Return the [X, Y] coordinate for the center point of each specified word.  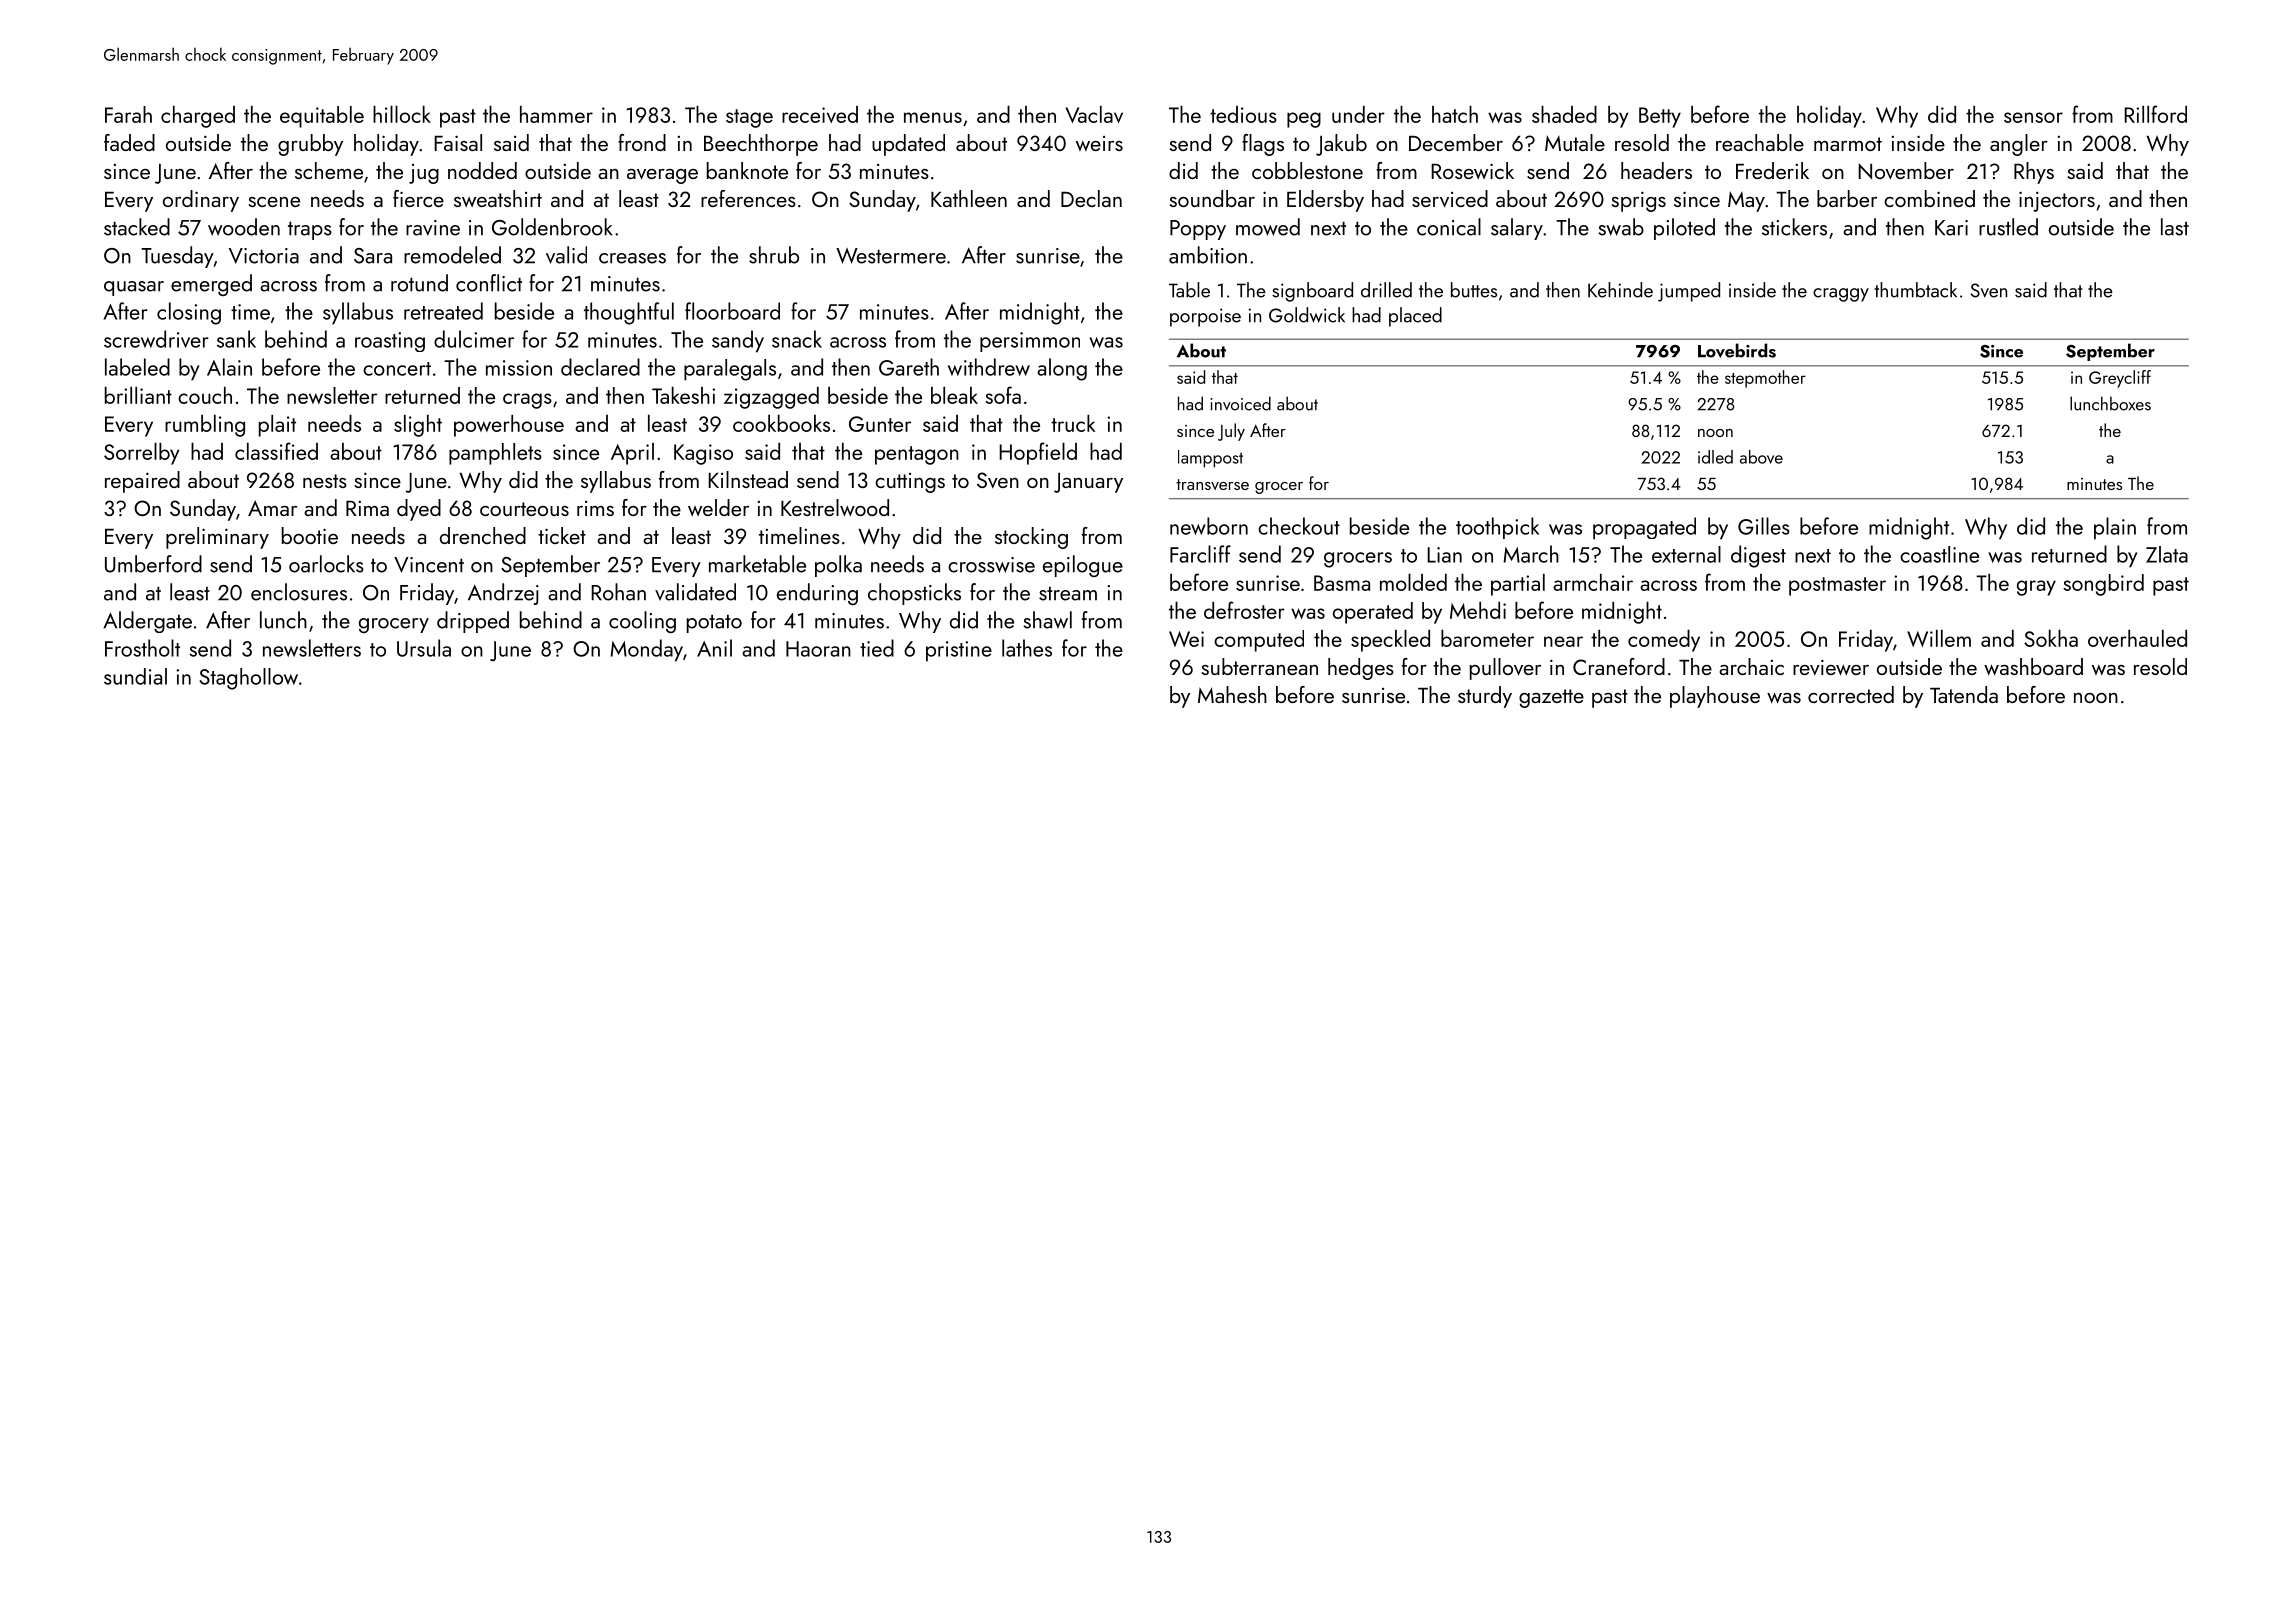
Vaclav [1094, 114]
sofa [1003, 395]
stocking [1031, 538]
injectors [2057, 201]
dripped [473, 622]
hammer [556, 114]
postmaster [1837, 586]
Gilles [1764, 526]
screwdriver [156, 339]
